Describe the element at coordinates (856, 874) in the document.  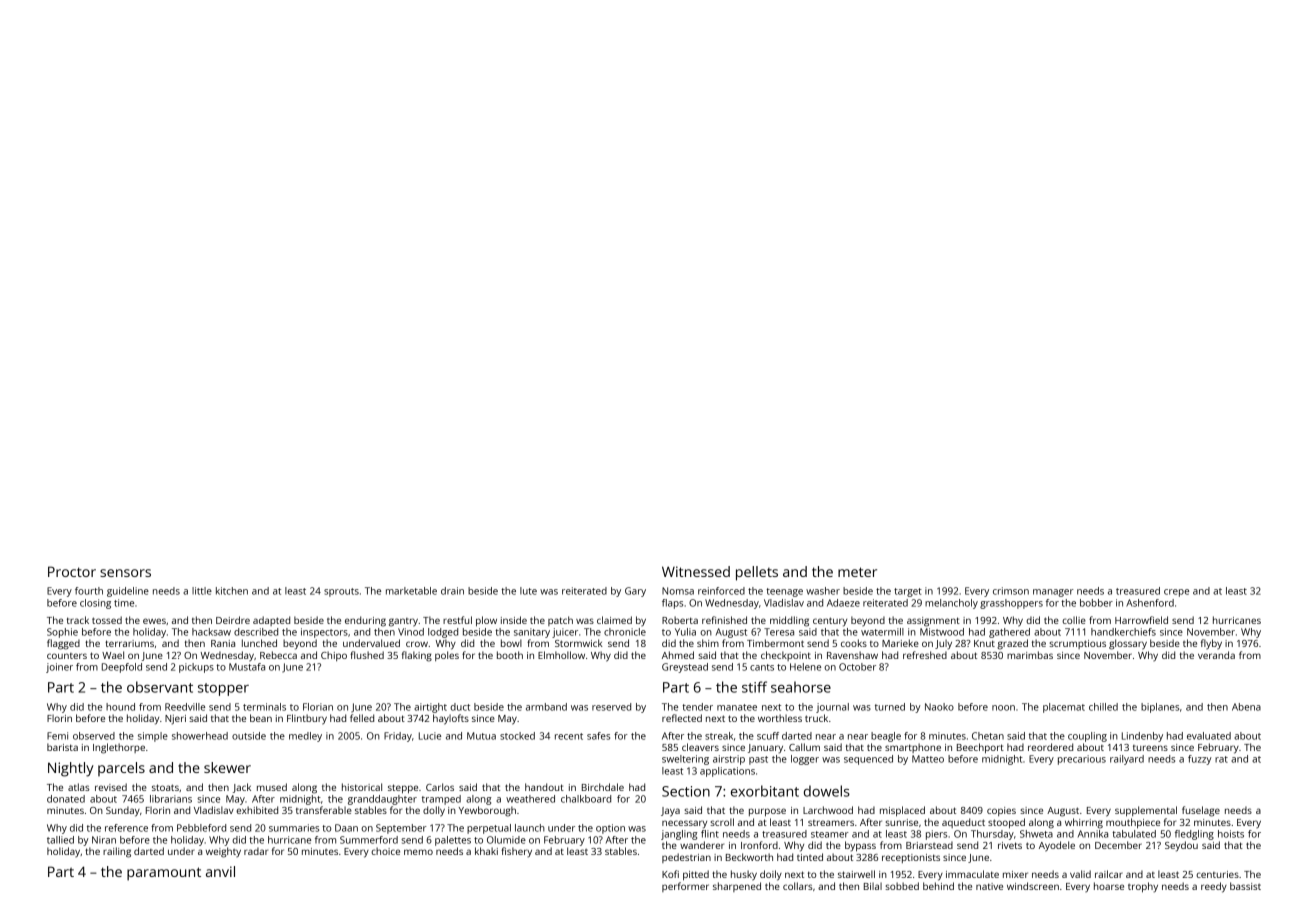
I see `stairwell` at that location.
